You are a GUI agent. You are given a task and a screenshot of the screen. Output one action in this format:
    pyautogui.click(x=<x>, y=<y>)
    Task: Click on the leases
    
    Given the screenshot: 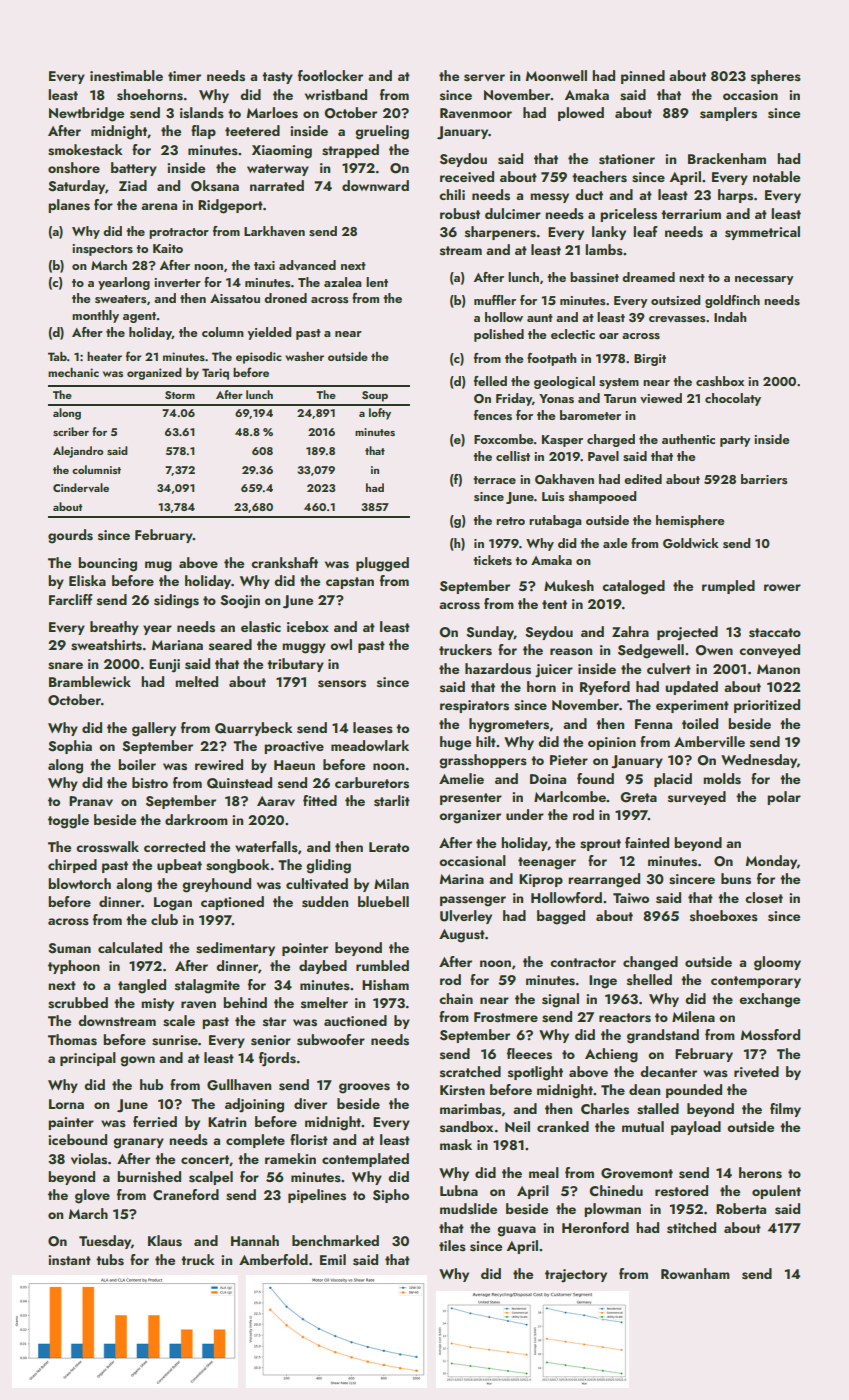 What is the action you would take?
    pyautogui.click(x=373, y=728)
